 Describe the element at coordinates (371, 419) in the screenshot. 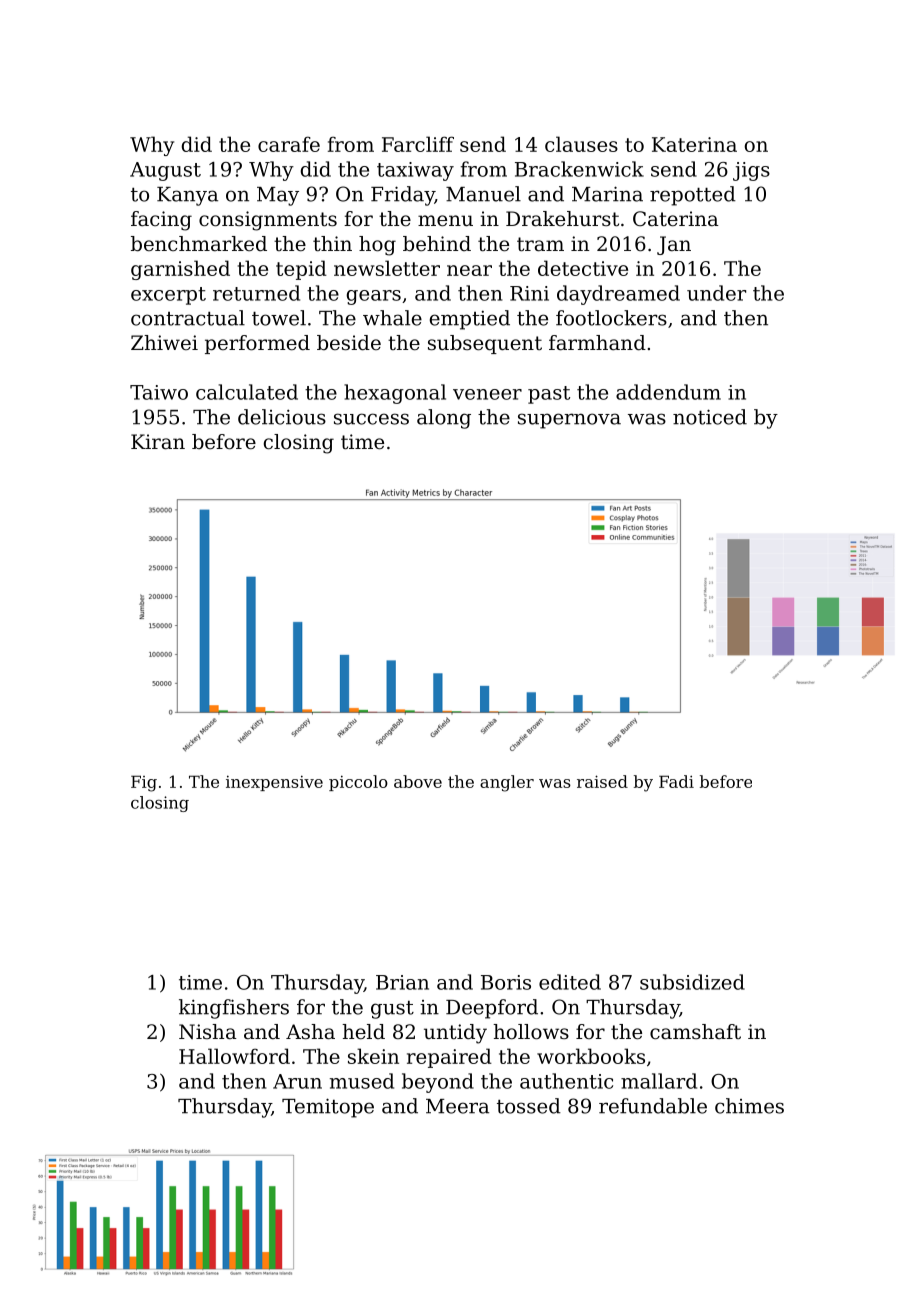

I see `success` at that location.
